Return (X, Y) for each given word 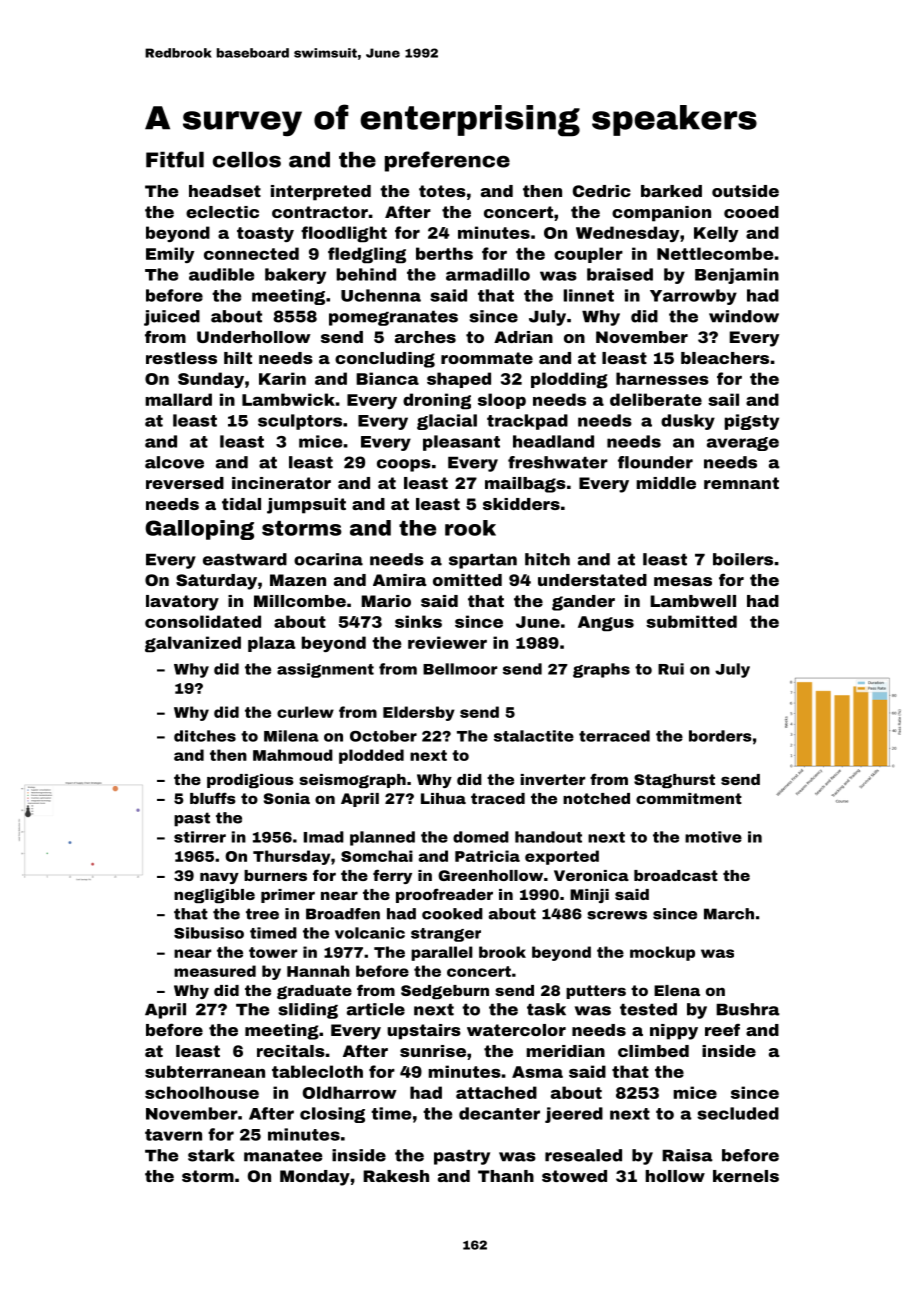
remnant (741, 483)
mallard (178, 399)
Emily (170, 255)
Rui (671, 669)
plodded (371, 756)
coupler (588, 255)
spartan (483, 561)
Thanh (506, 1176)
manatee (283, 1156)
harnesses (662, 378)
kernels (746, 1176)
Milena (291, 736)
